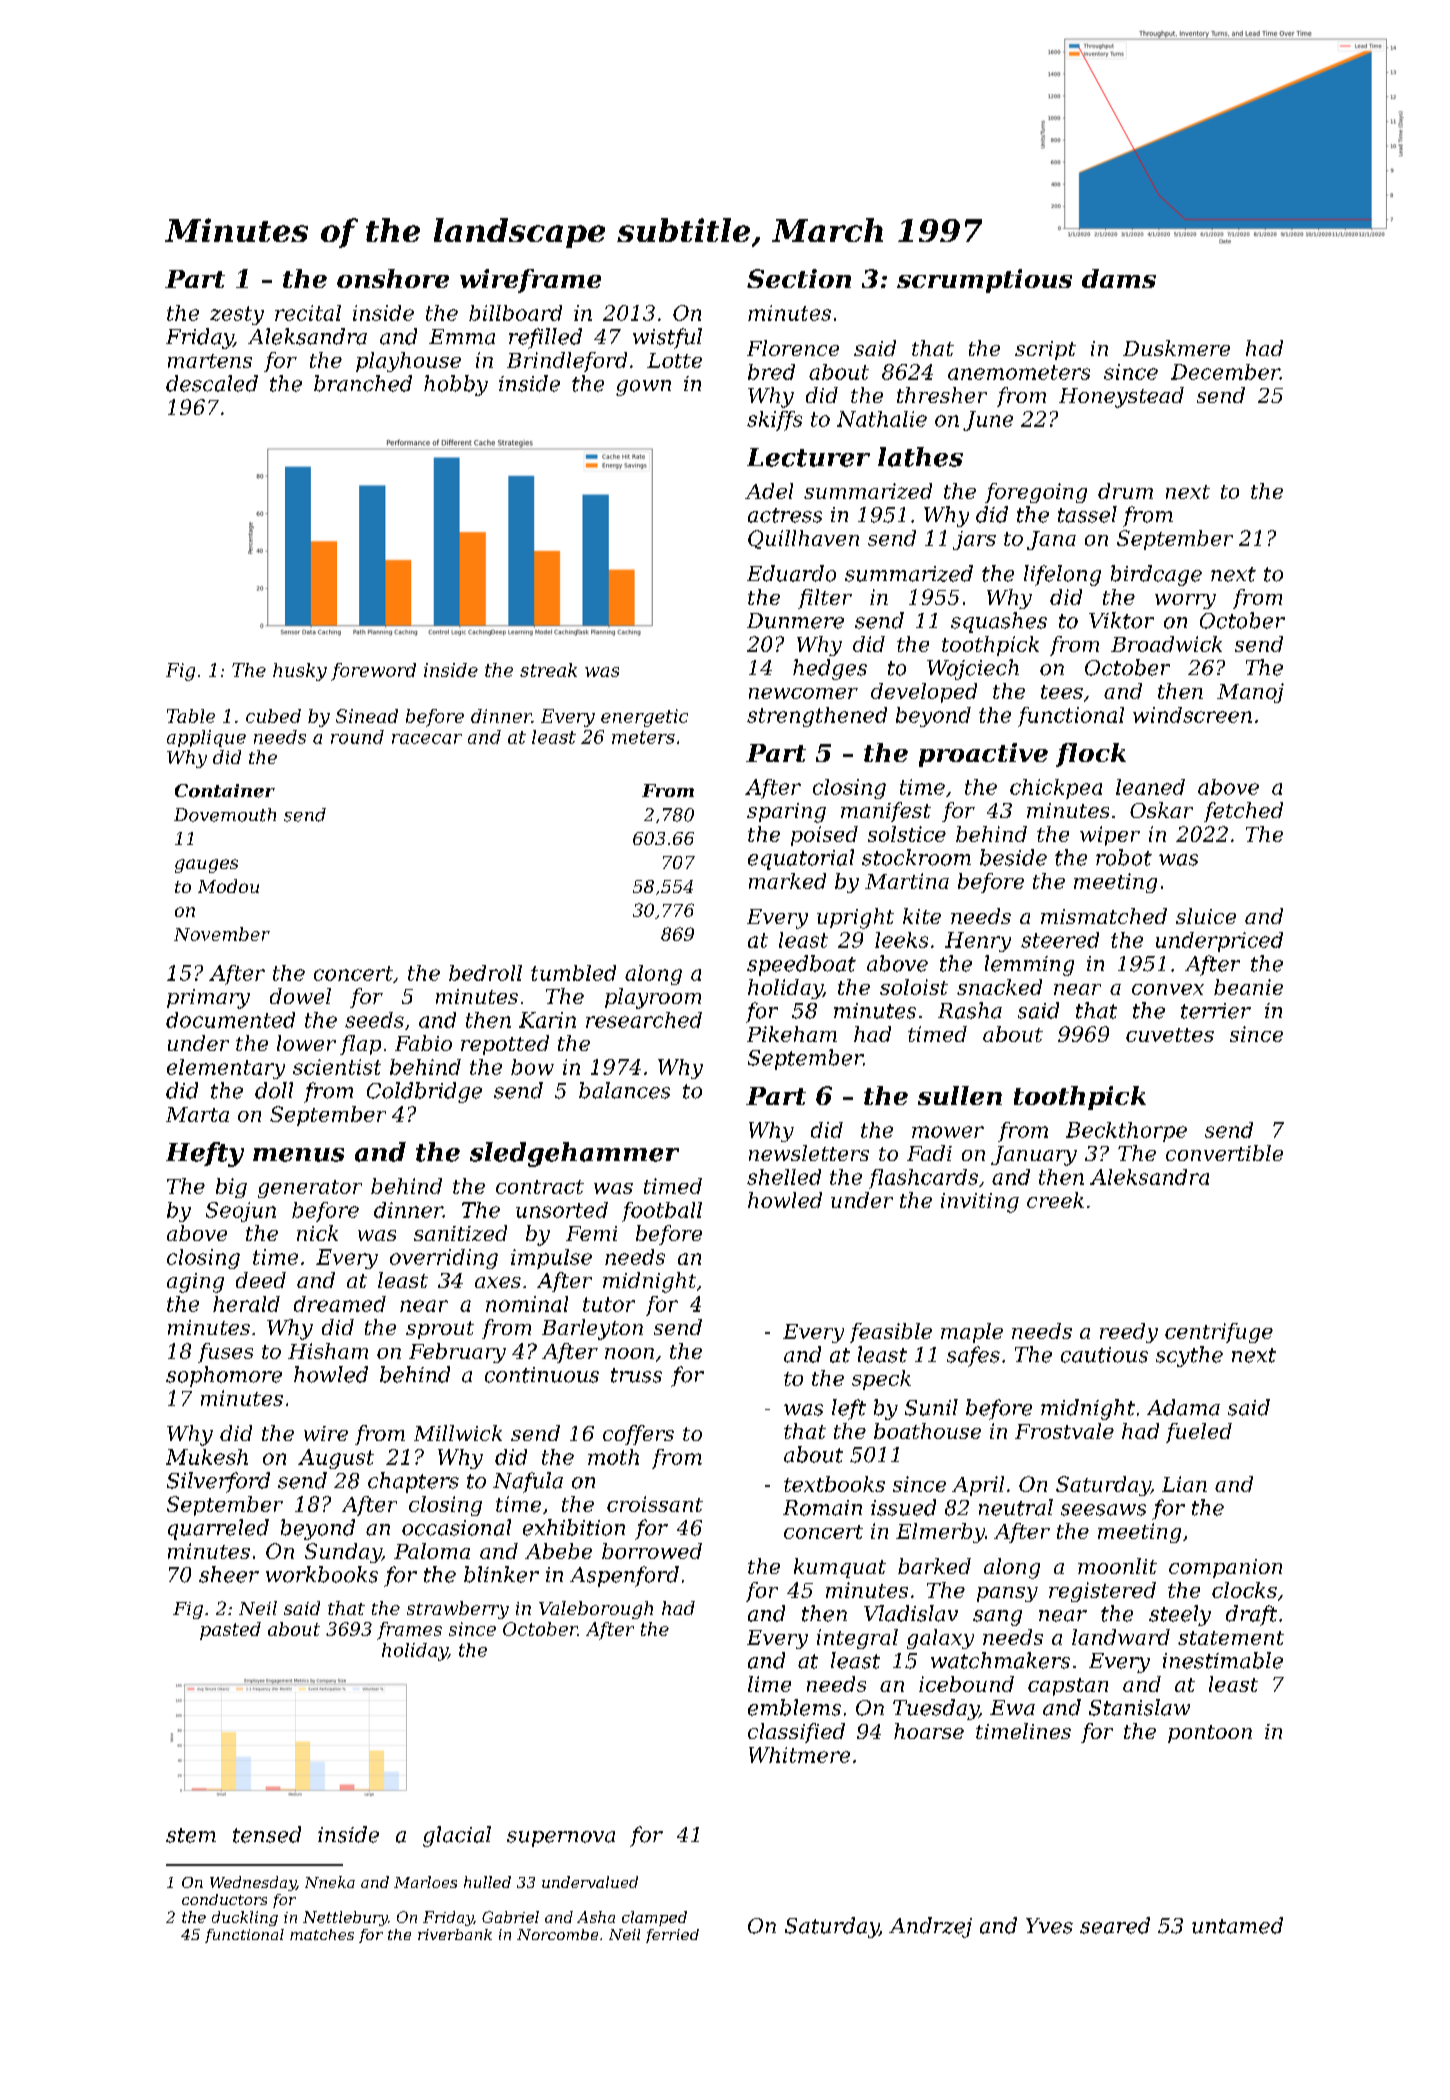 Image resolution: width=1450 pixels, height=2100 pixels. What do you see at coordinates (1219, 1333) in the screenshot?
I see `centrifuge` at bounding box center [1219, 1333].
